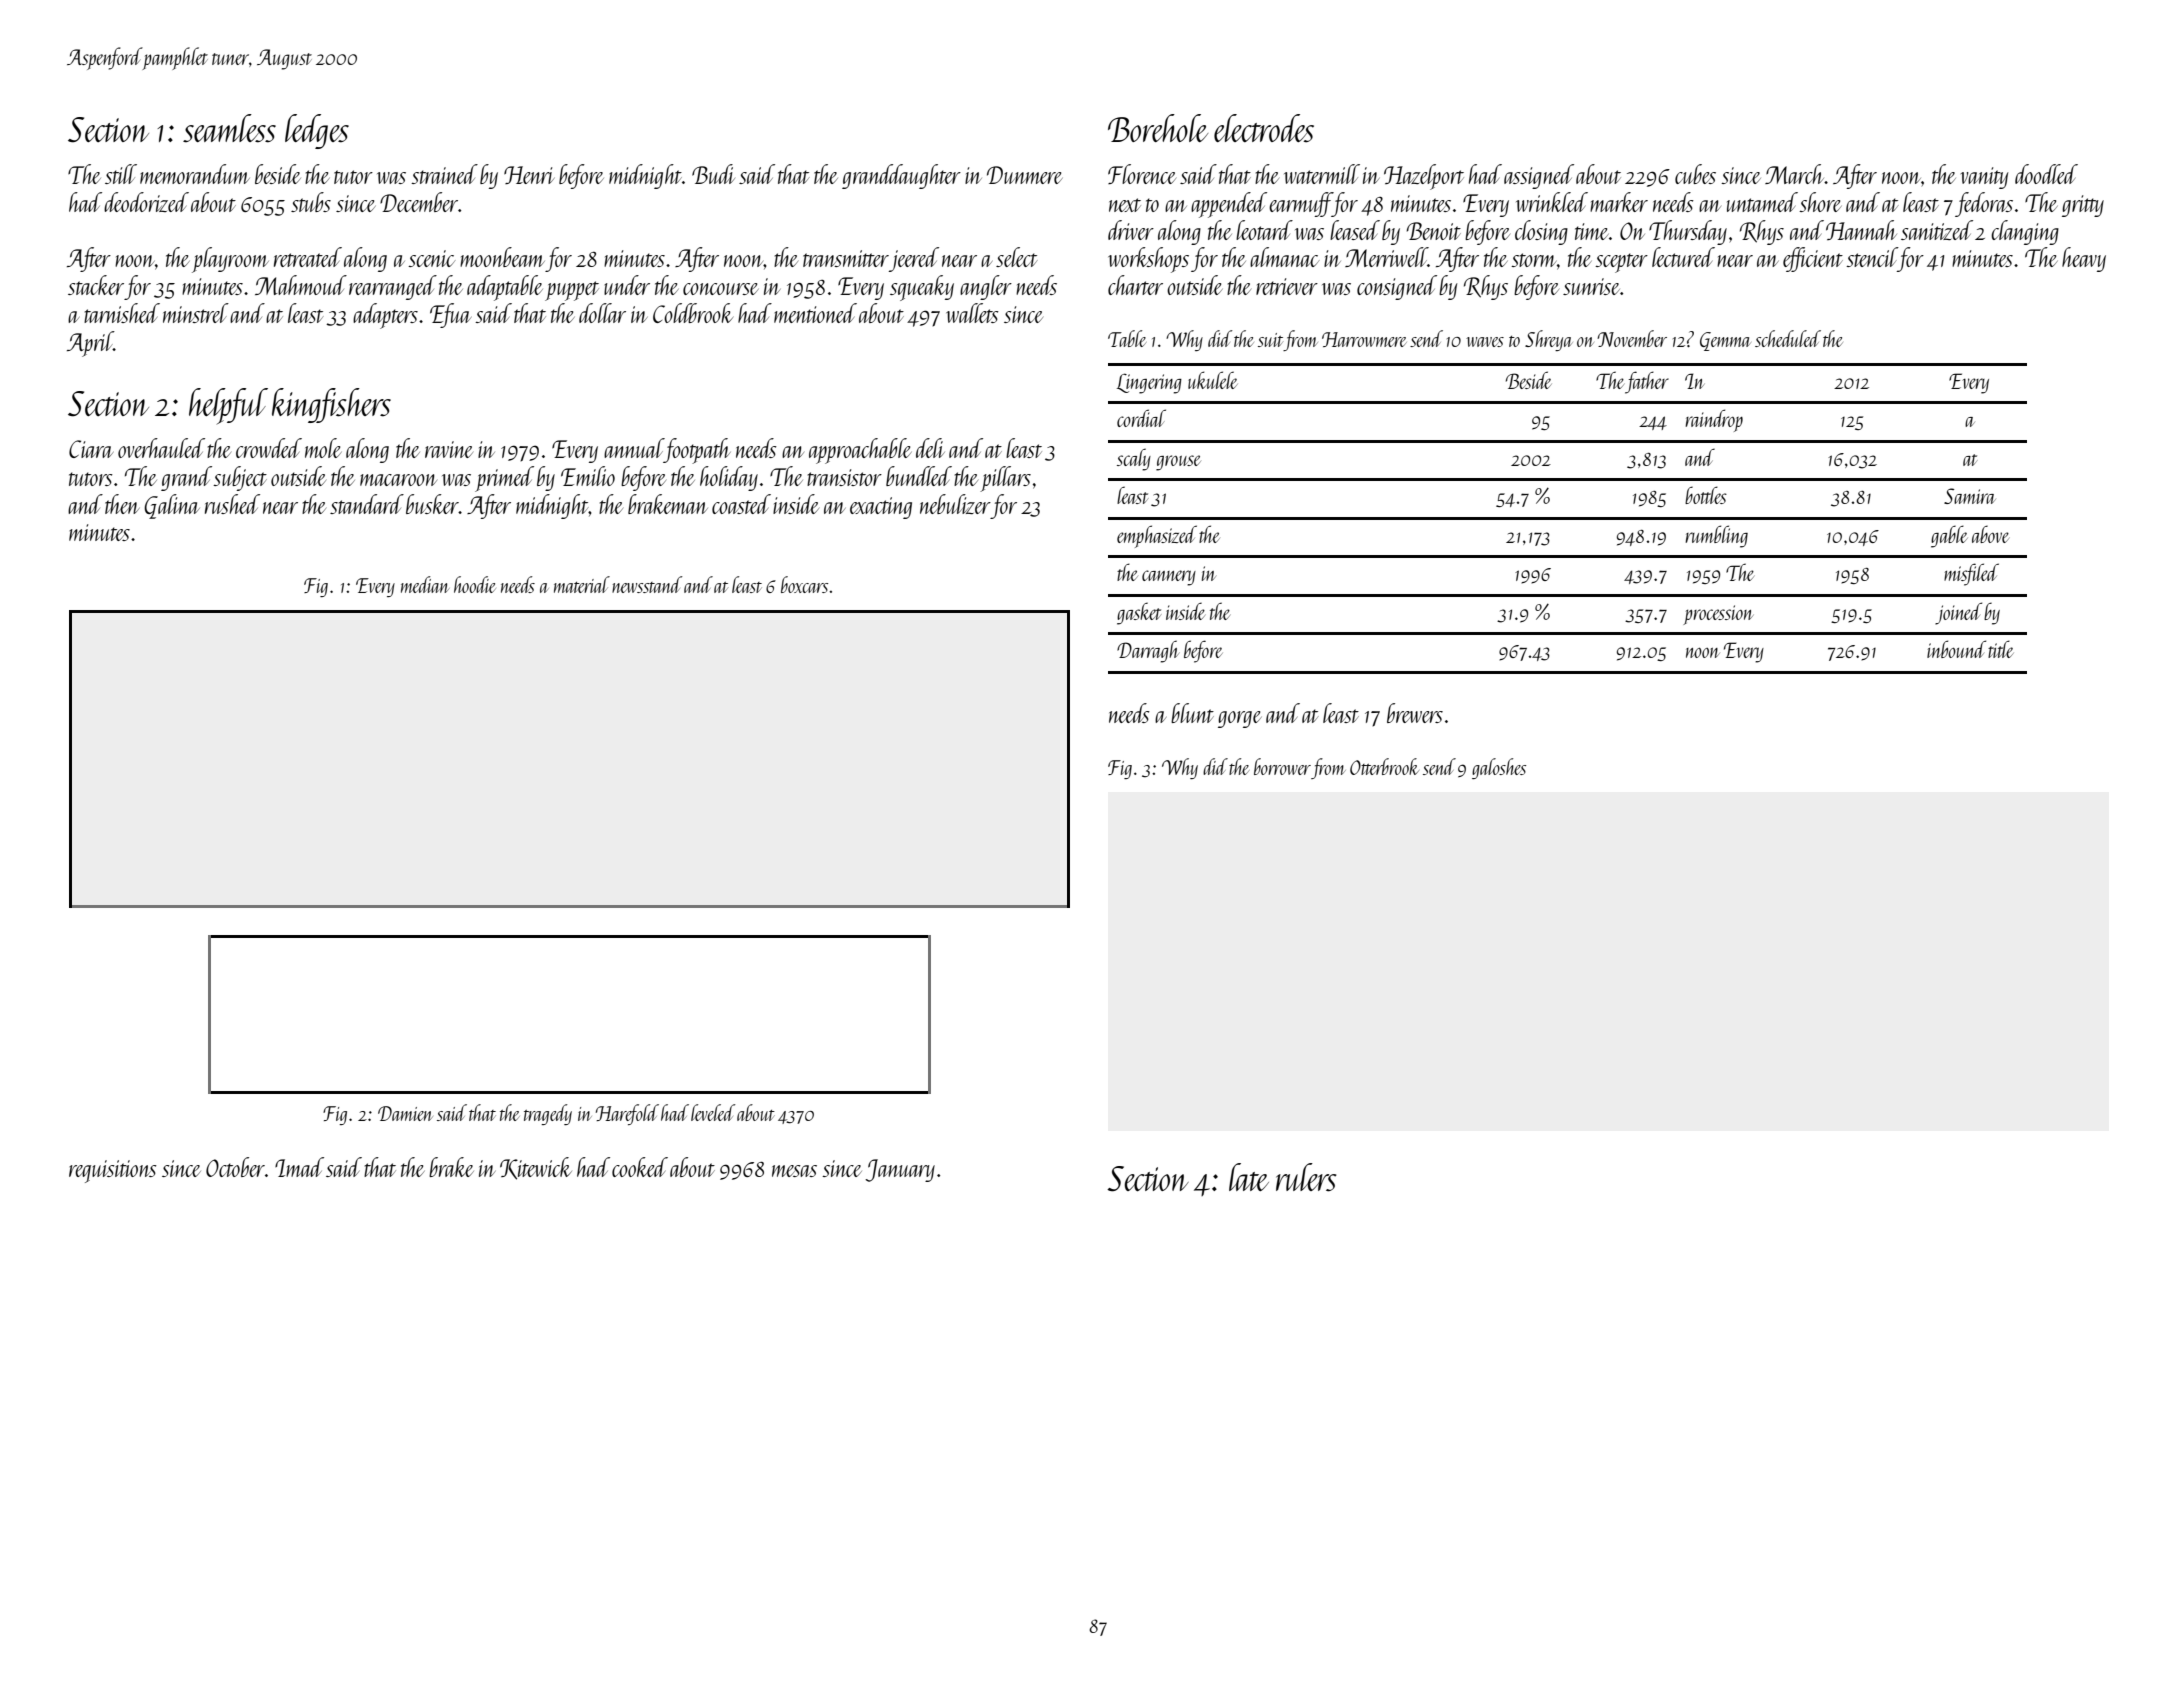 The height and width of the screenshot is (1683, 2178). Describe the element at coordinates (425, 584) in the screenshot. I see `median` at that location.
